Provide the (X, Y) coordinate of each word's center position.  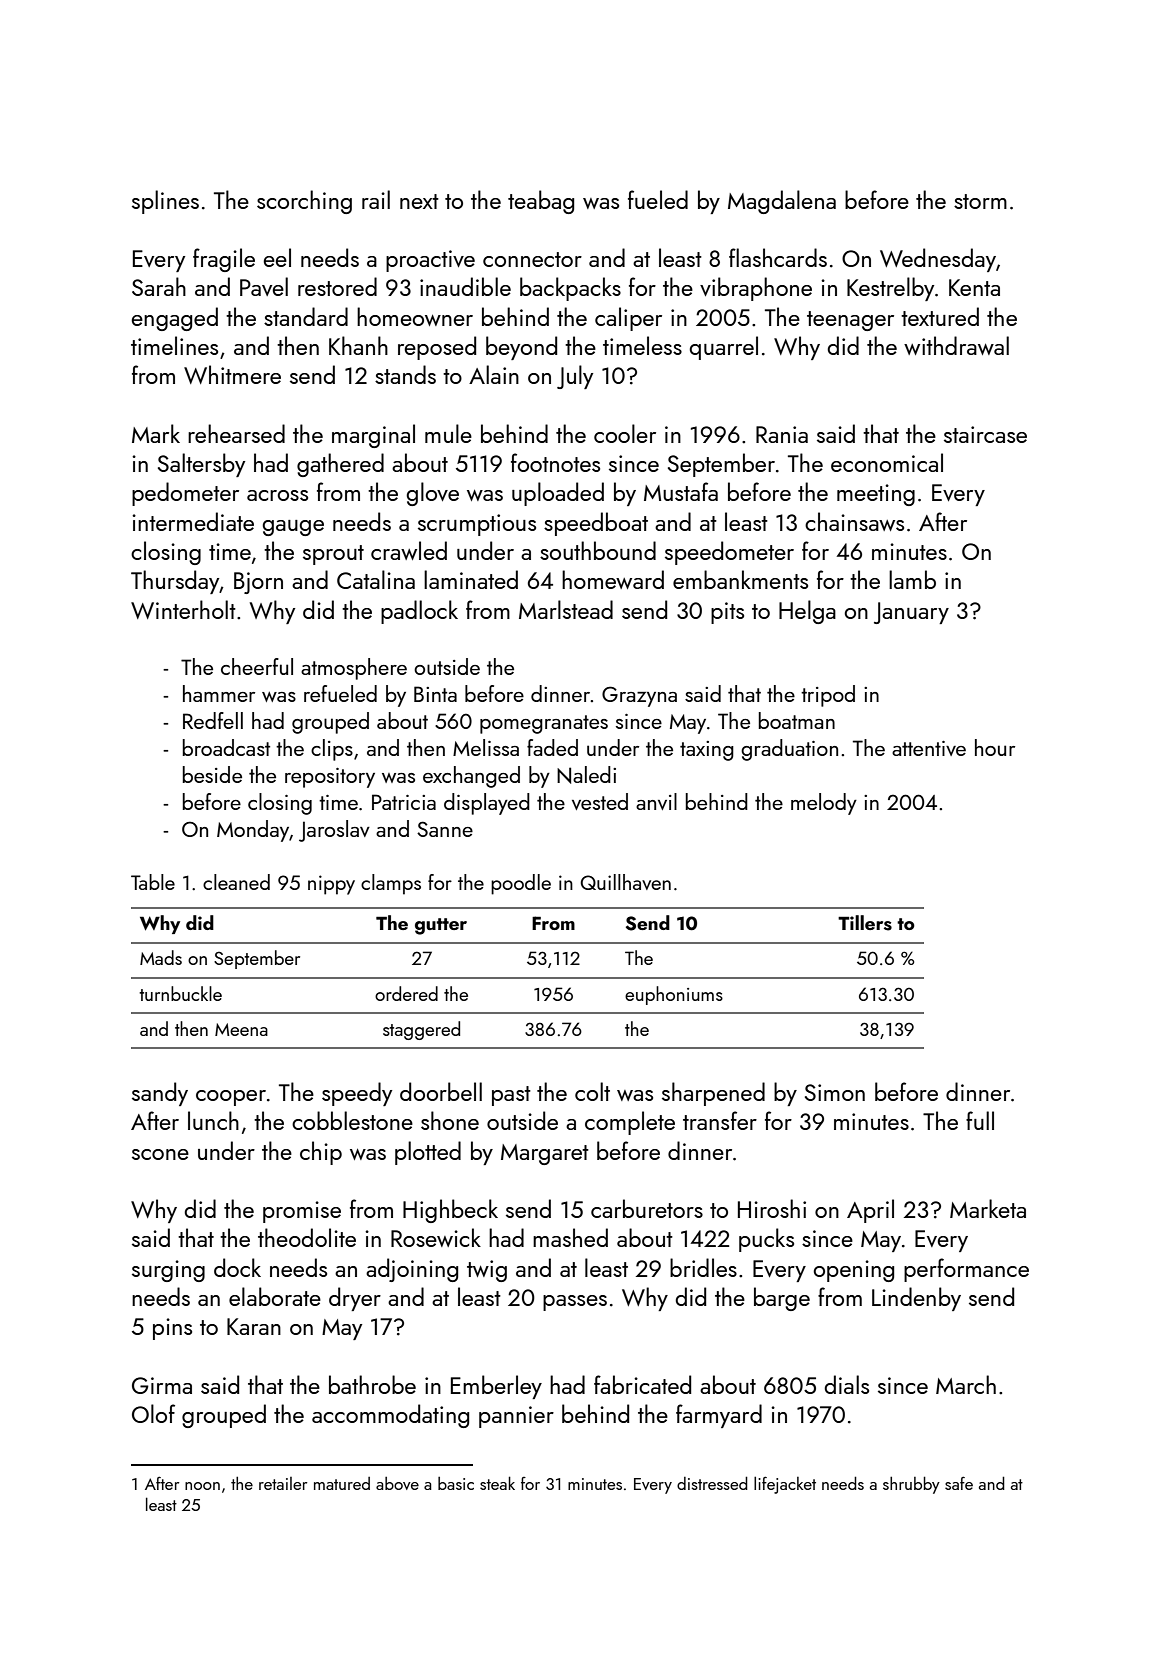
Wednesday (938, 260)
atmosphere (354, 669)
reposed (437, 348)
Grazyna (639, 696)
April (870, 1211)
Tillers (865, 923)
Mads (161, 957)
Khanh (358, 345)
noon (202, 1486)
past (511, 1096)
